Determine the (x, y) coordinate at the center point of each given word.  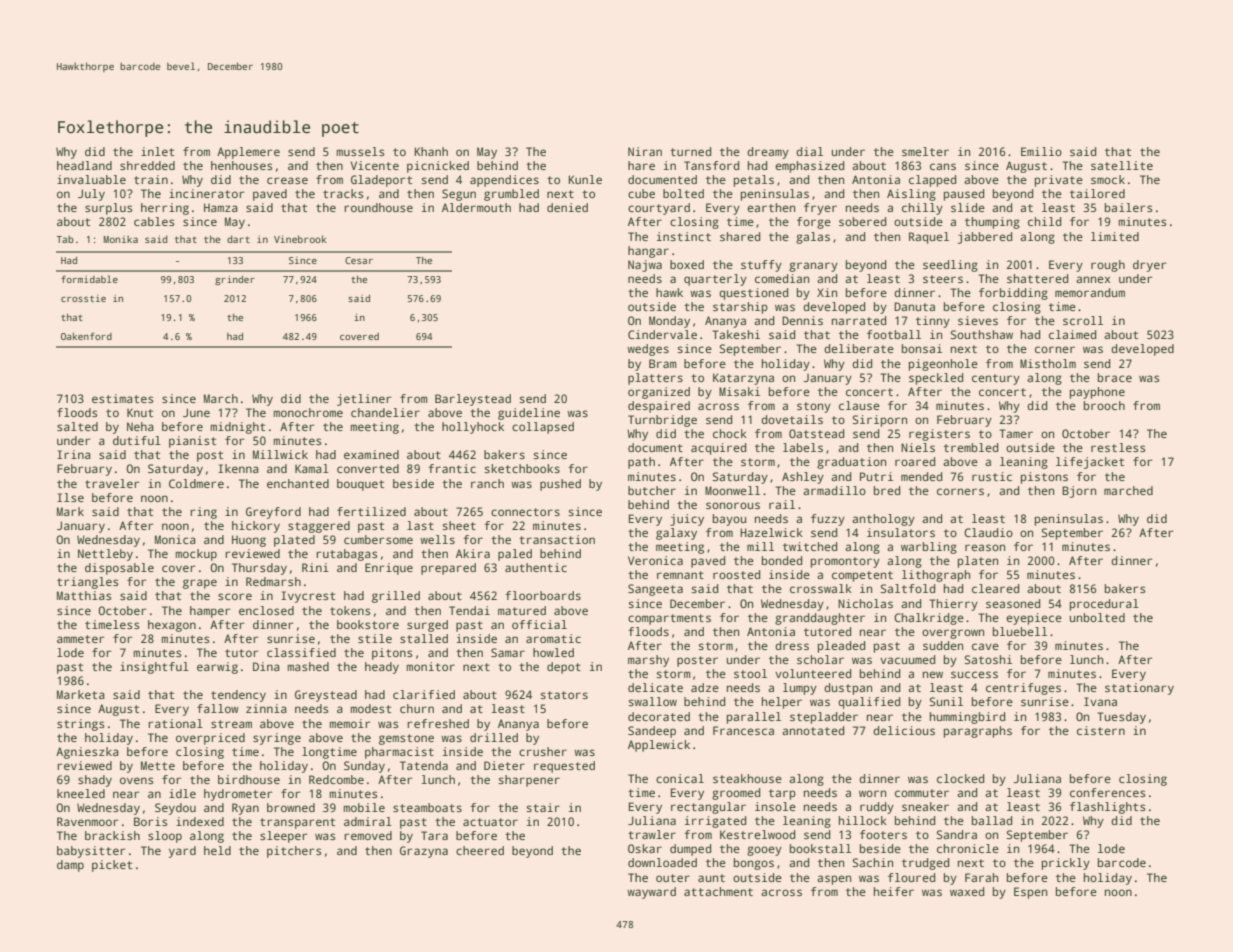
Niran (645, 151)
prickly (1066, 864)
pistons (1044, 478)
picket (112, 866)
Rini (315, 567)
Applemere (248, 153)
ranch (487, 483)
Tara (434, 835)
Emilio (1041, 151)
